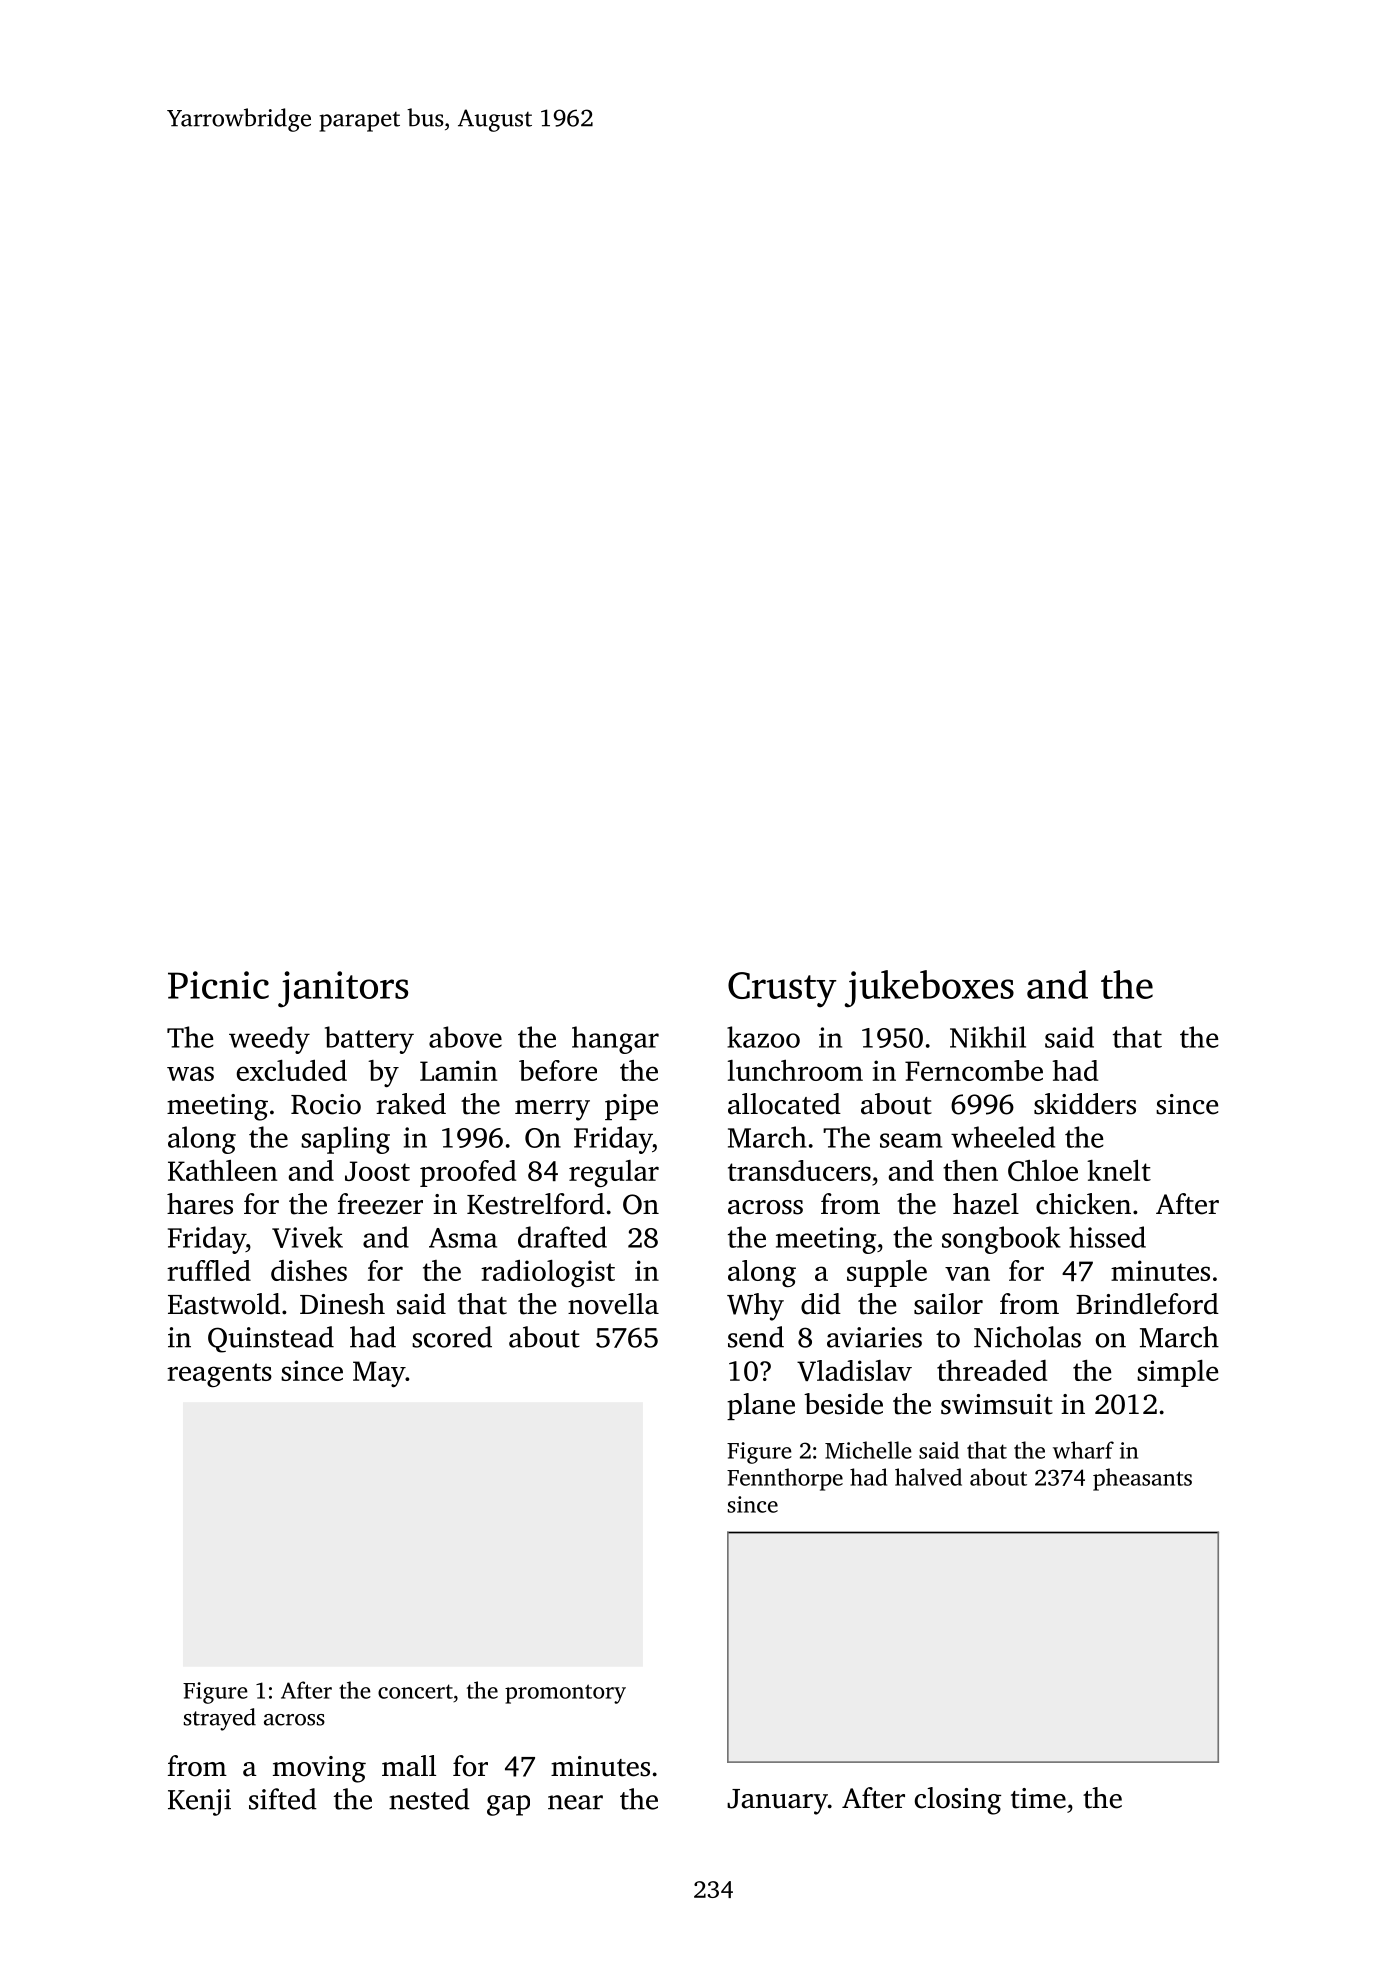 The width and height of the image is (1386, 1969). Describe the element at coordinates (967, 1273) in the image. I see `van` at that location.
